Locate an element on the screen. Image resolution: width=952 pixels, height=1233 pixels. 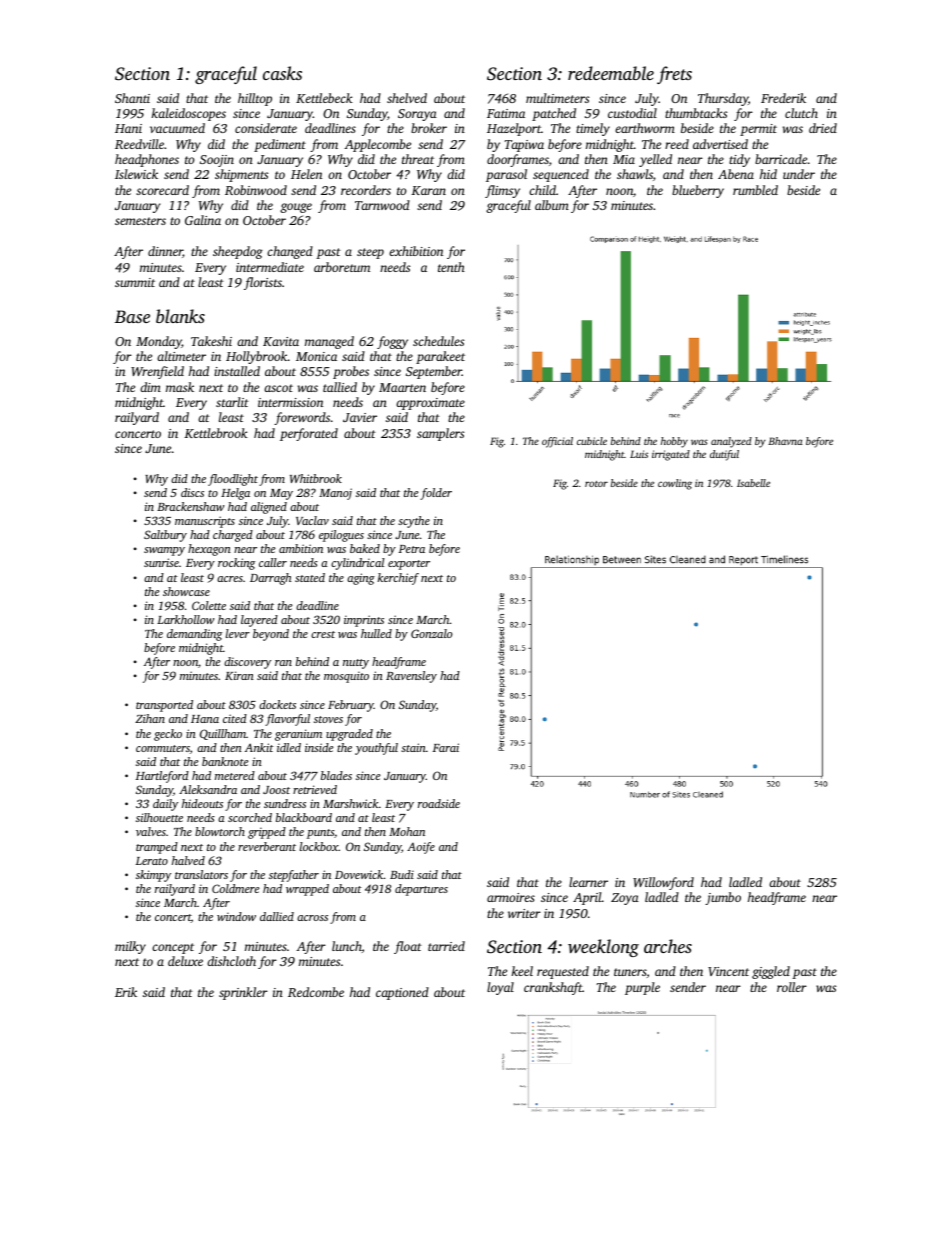
punts is located at coordinates (320, 834).
